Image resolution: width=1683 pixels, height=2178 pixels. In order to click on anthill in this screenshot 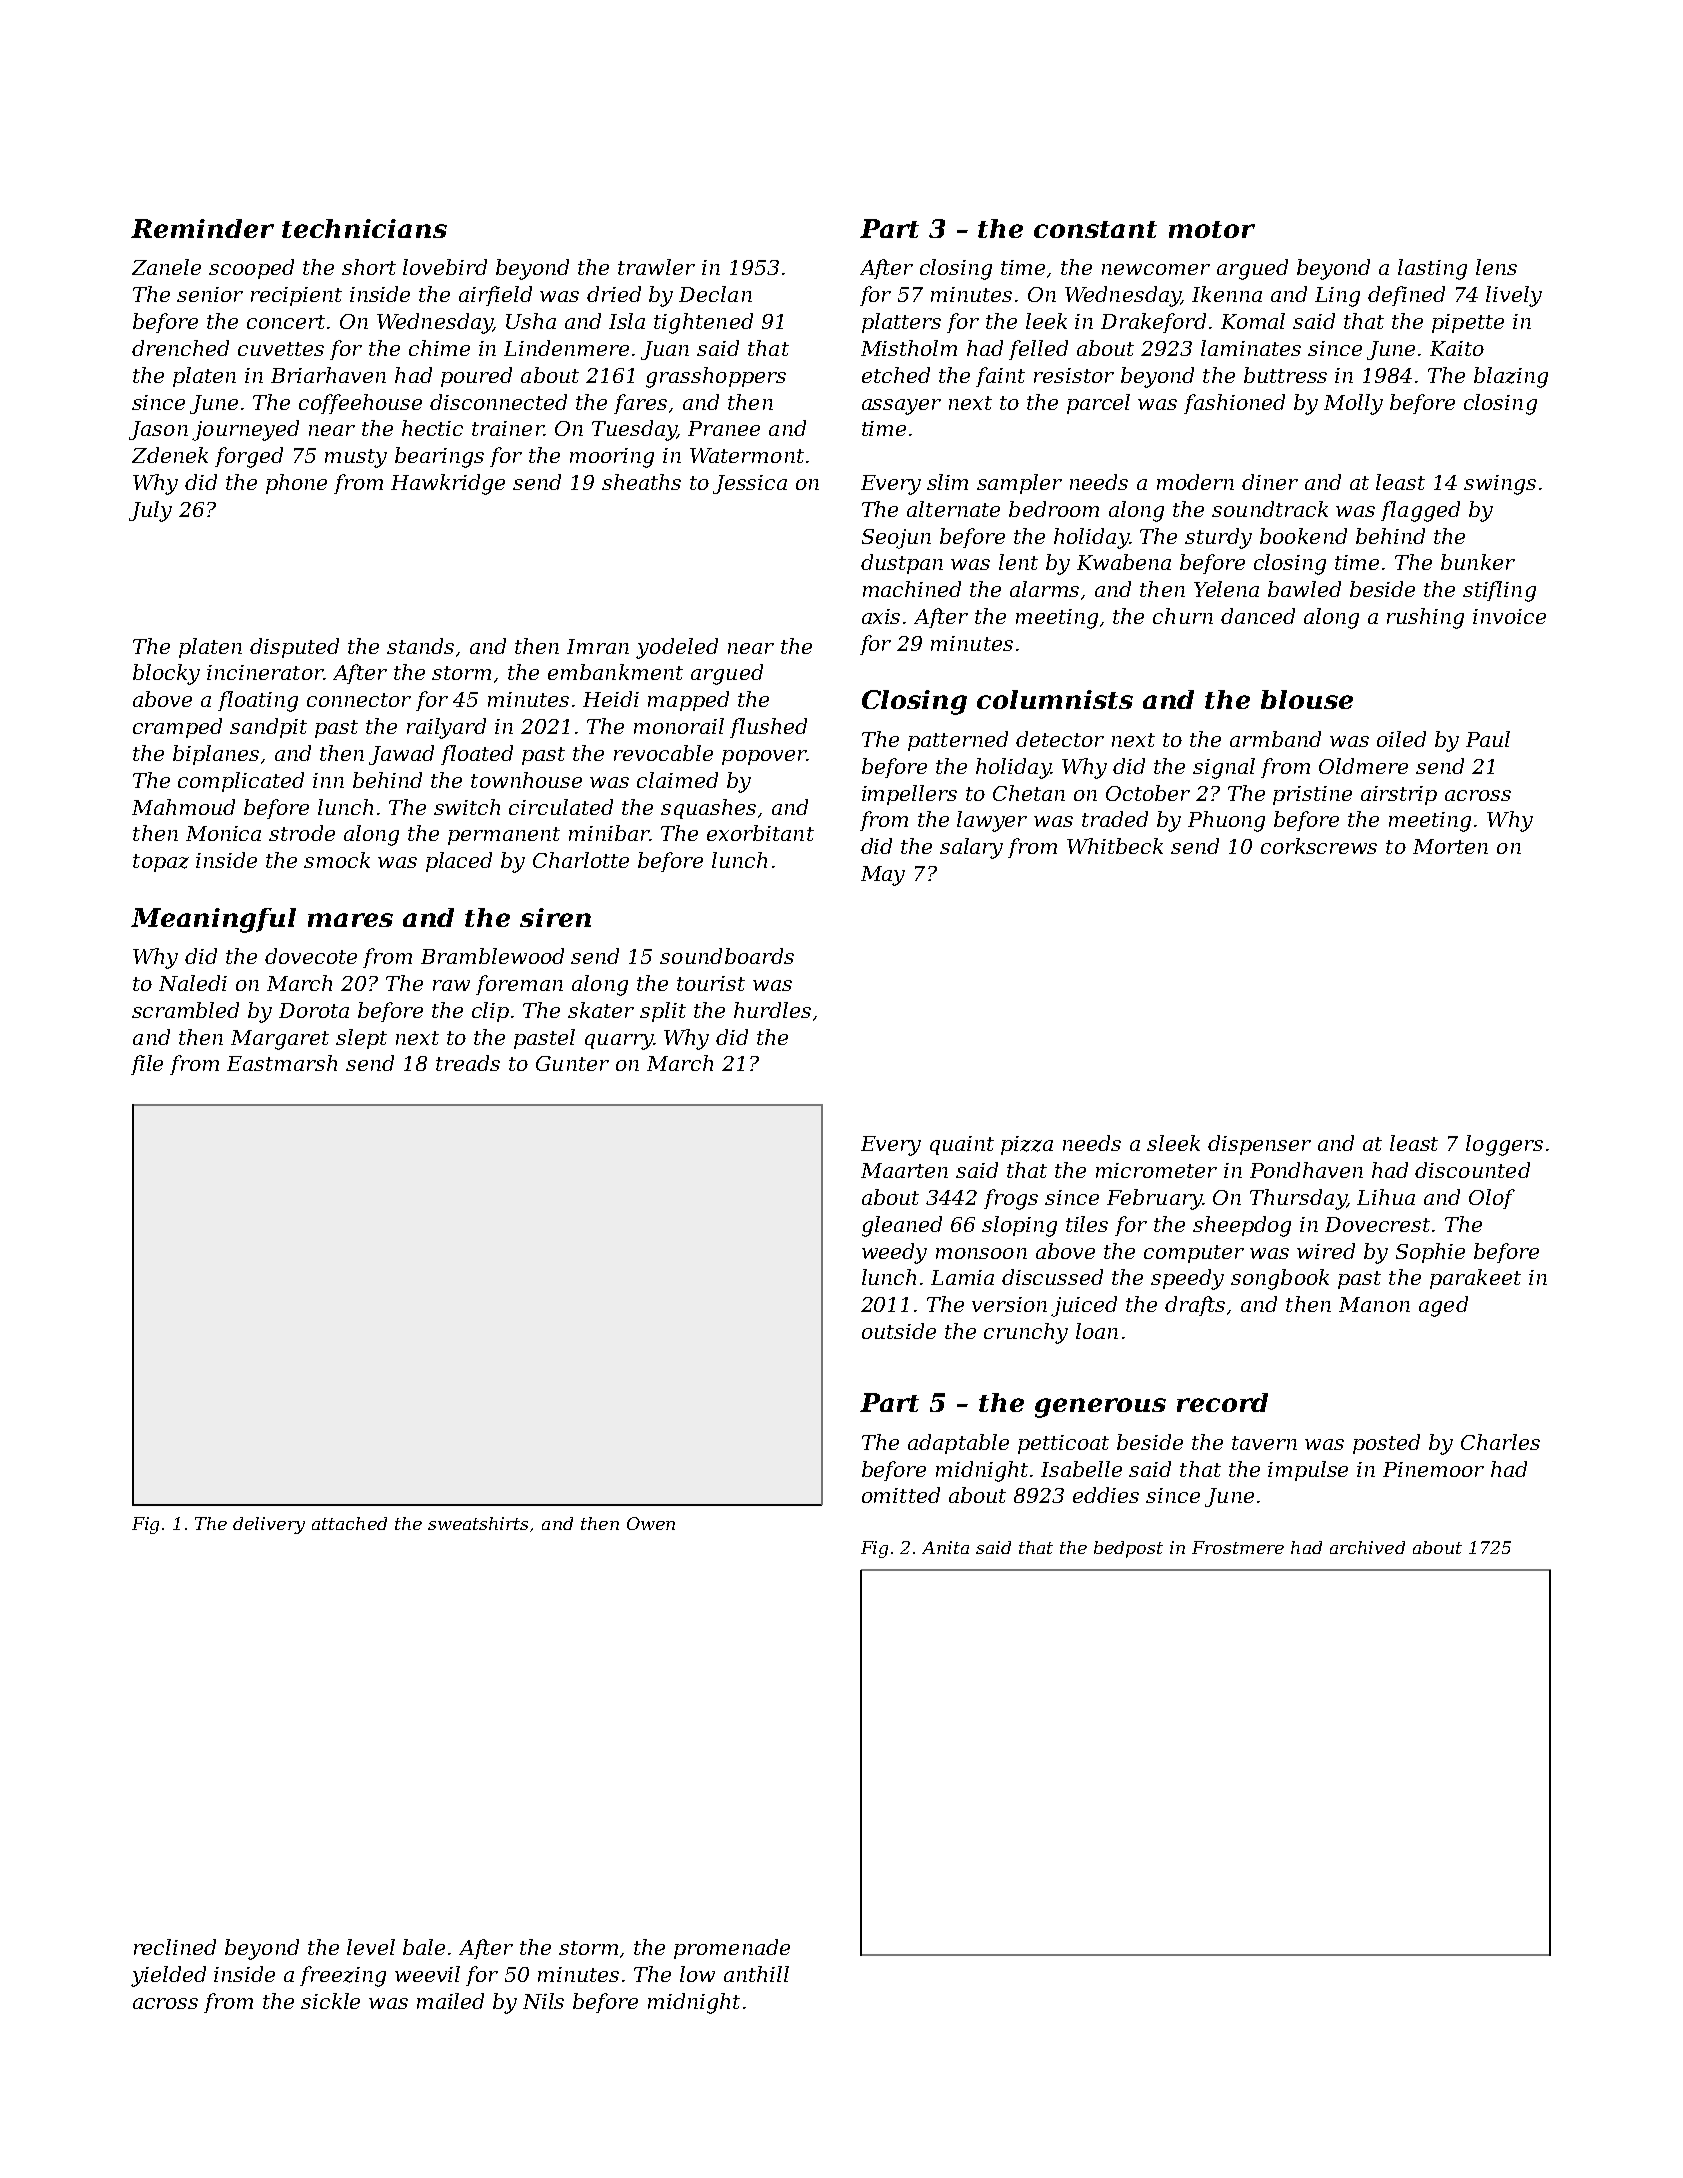, I will do `click(756, 1974)`.
